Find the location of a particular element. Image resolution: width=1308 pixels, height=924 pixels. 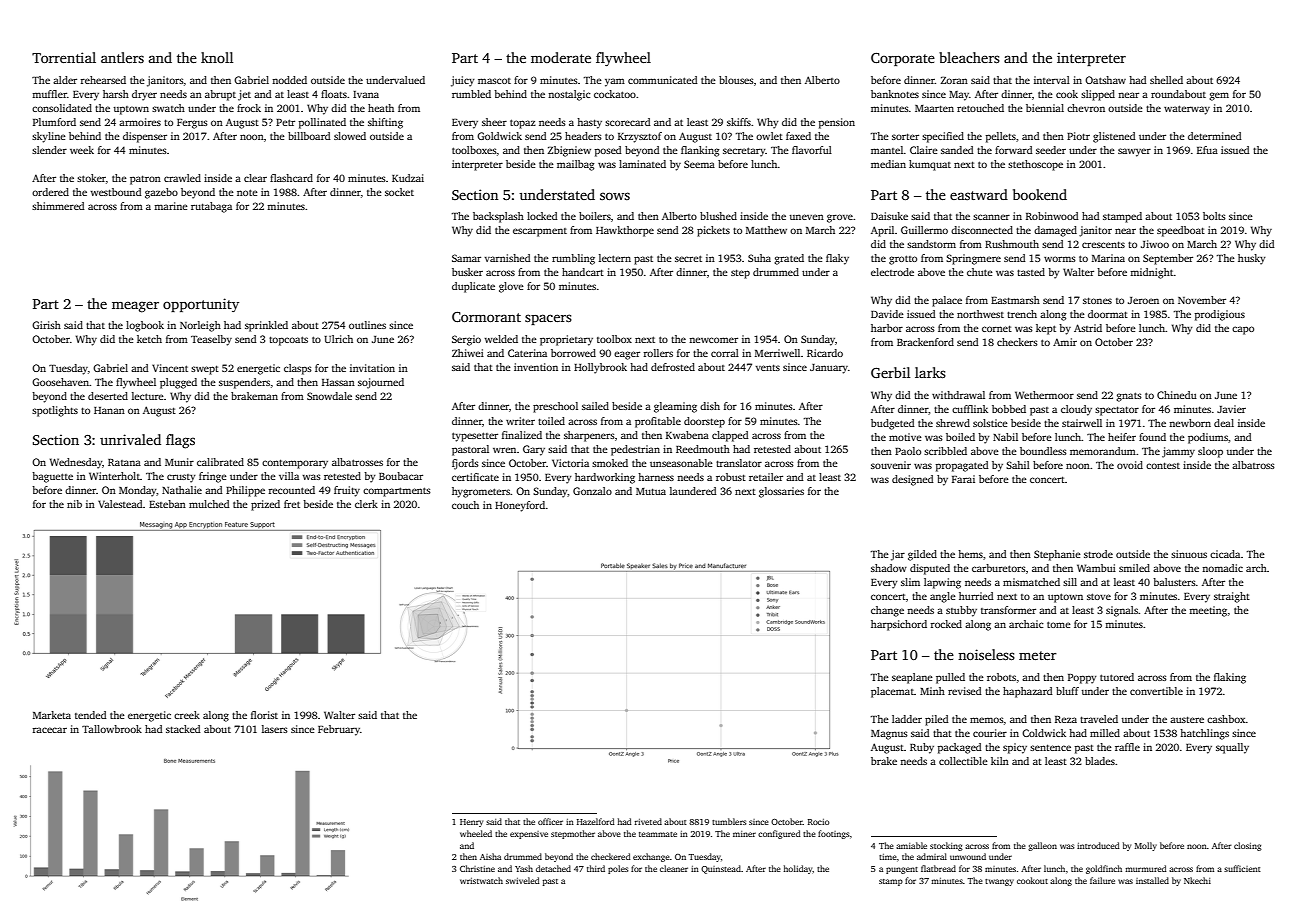

nib is located at coordinates (74, 504).
